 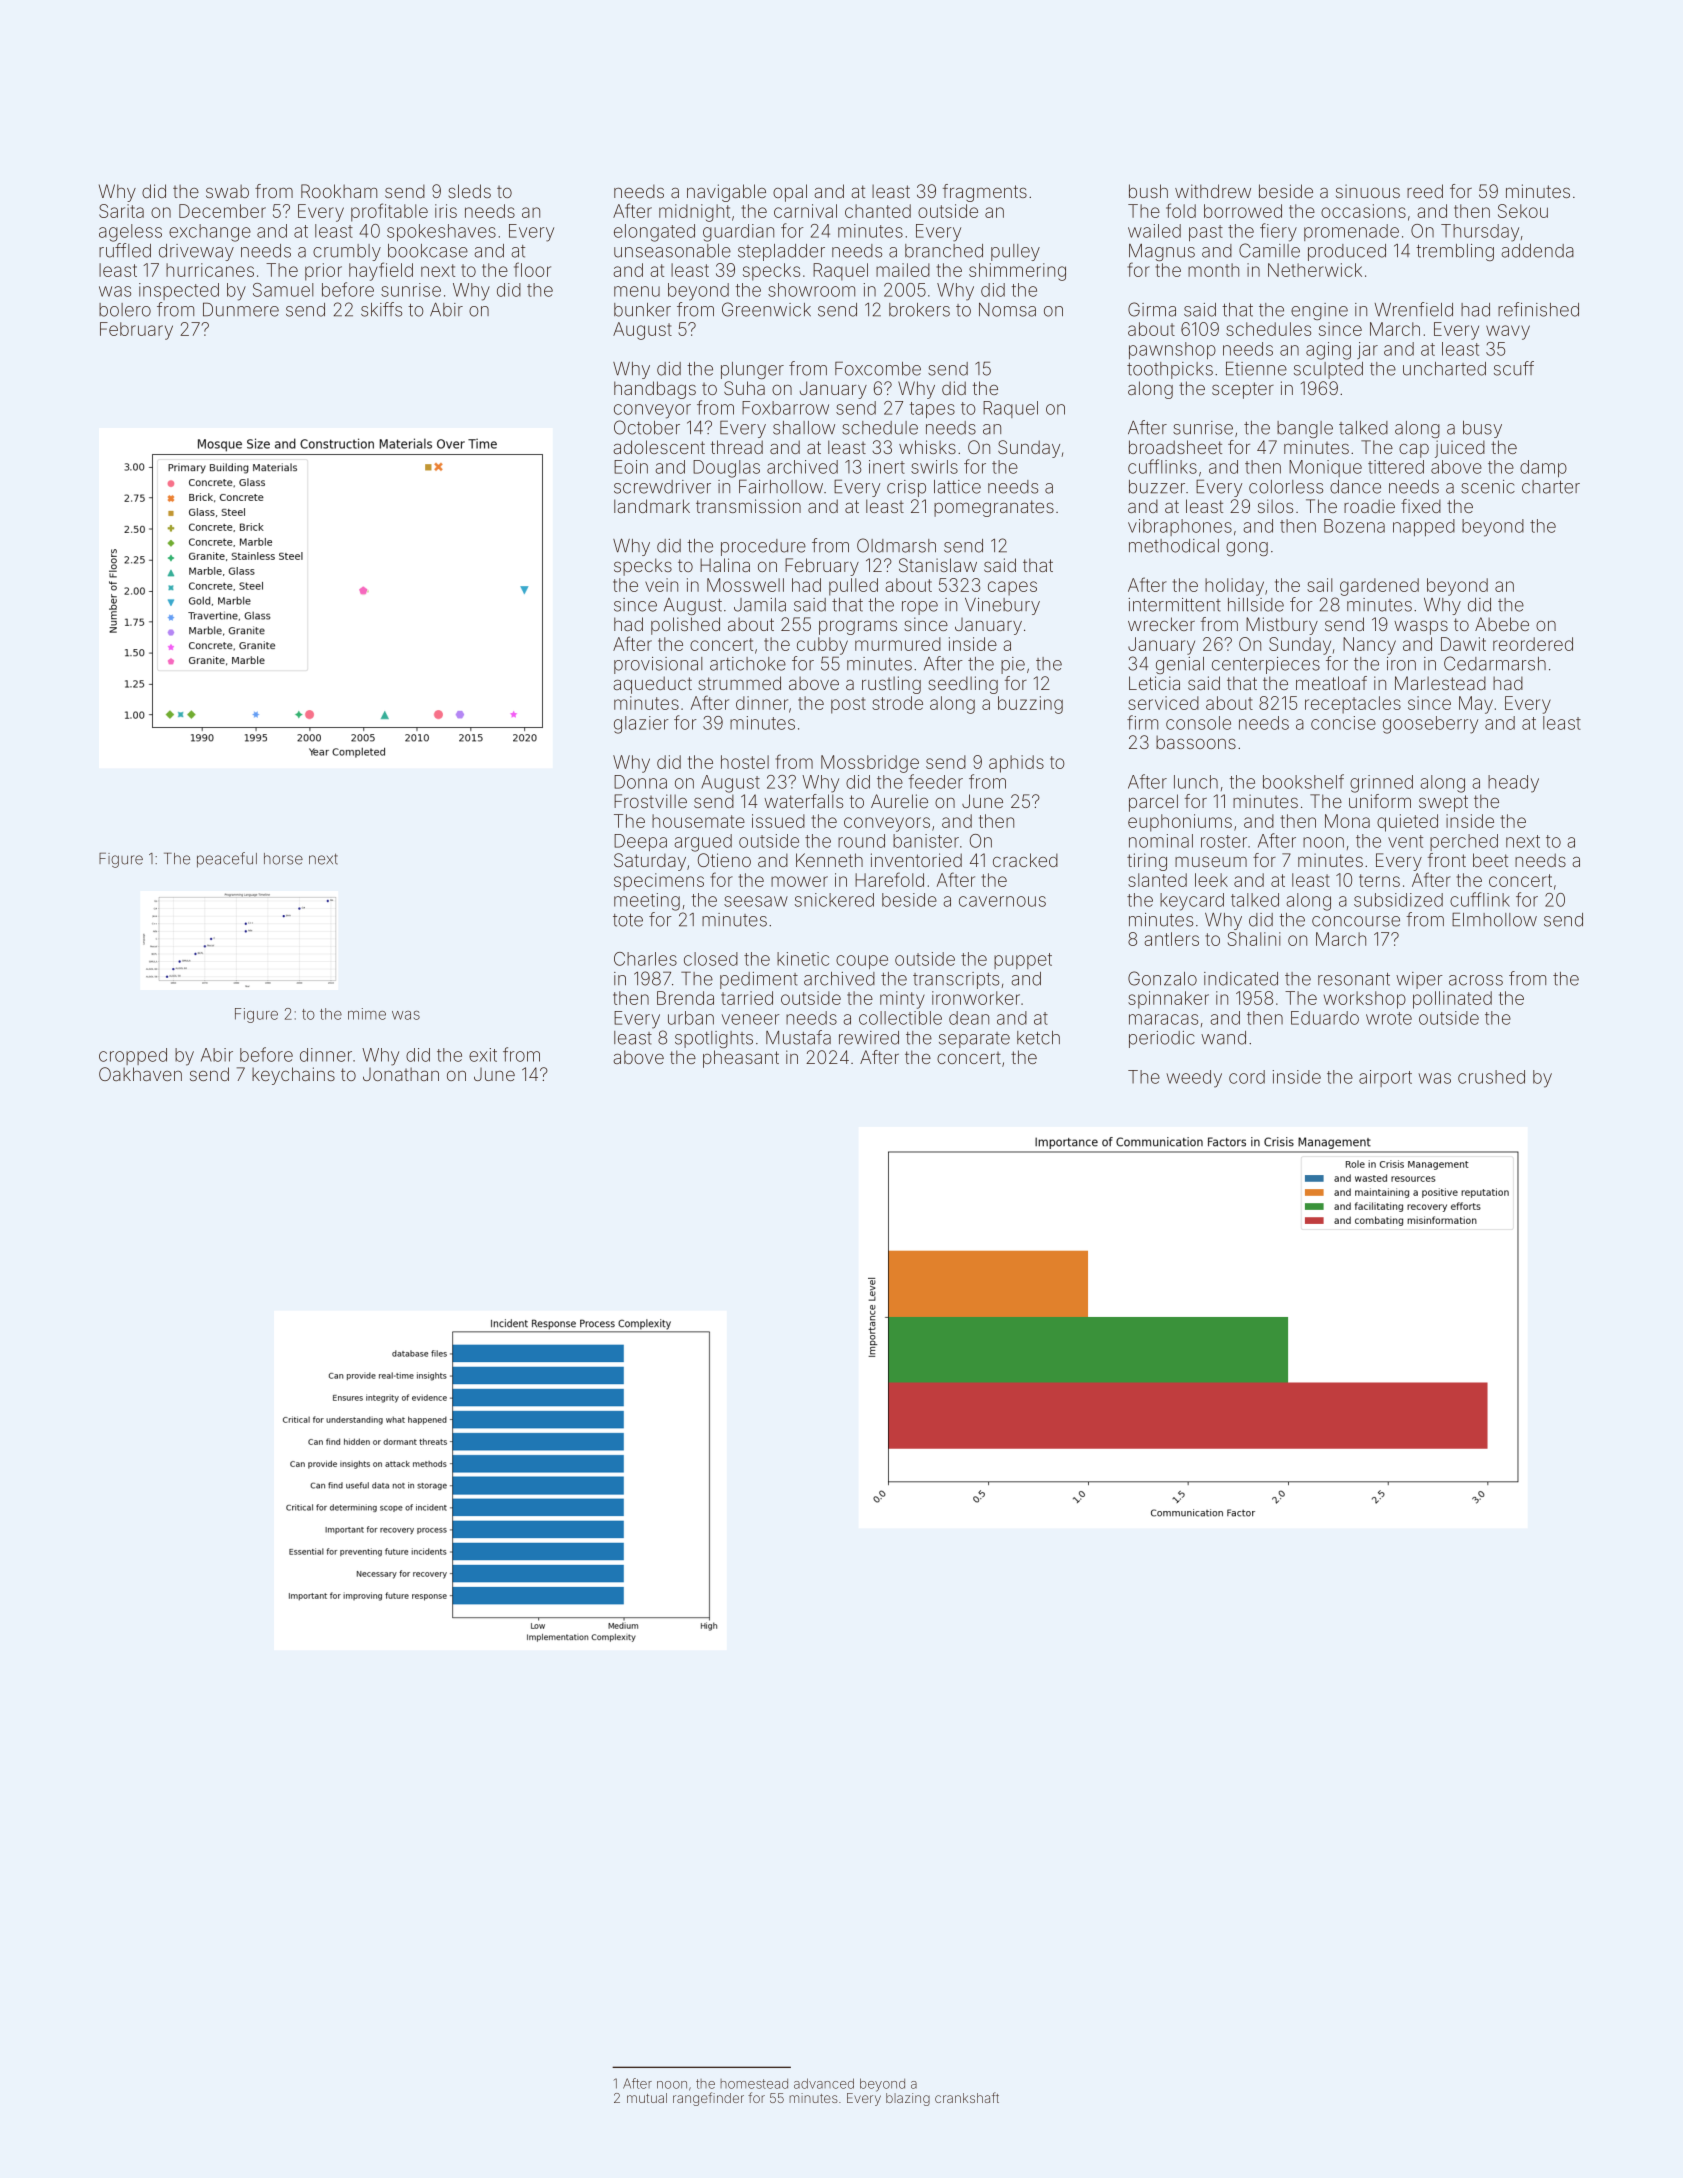 I want to click on cord, so click(x=1247, y=1077).
